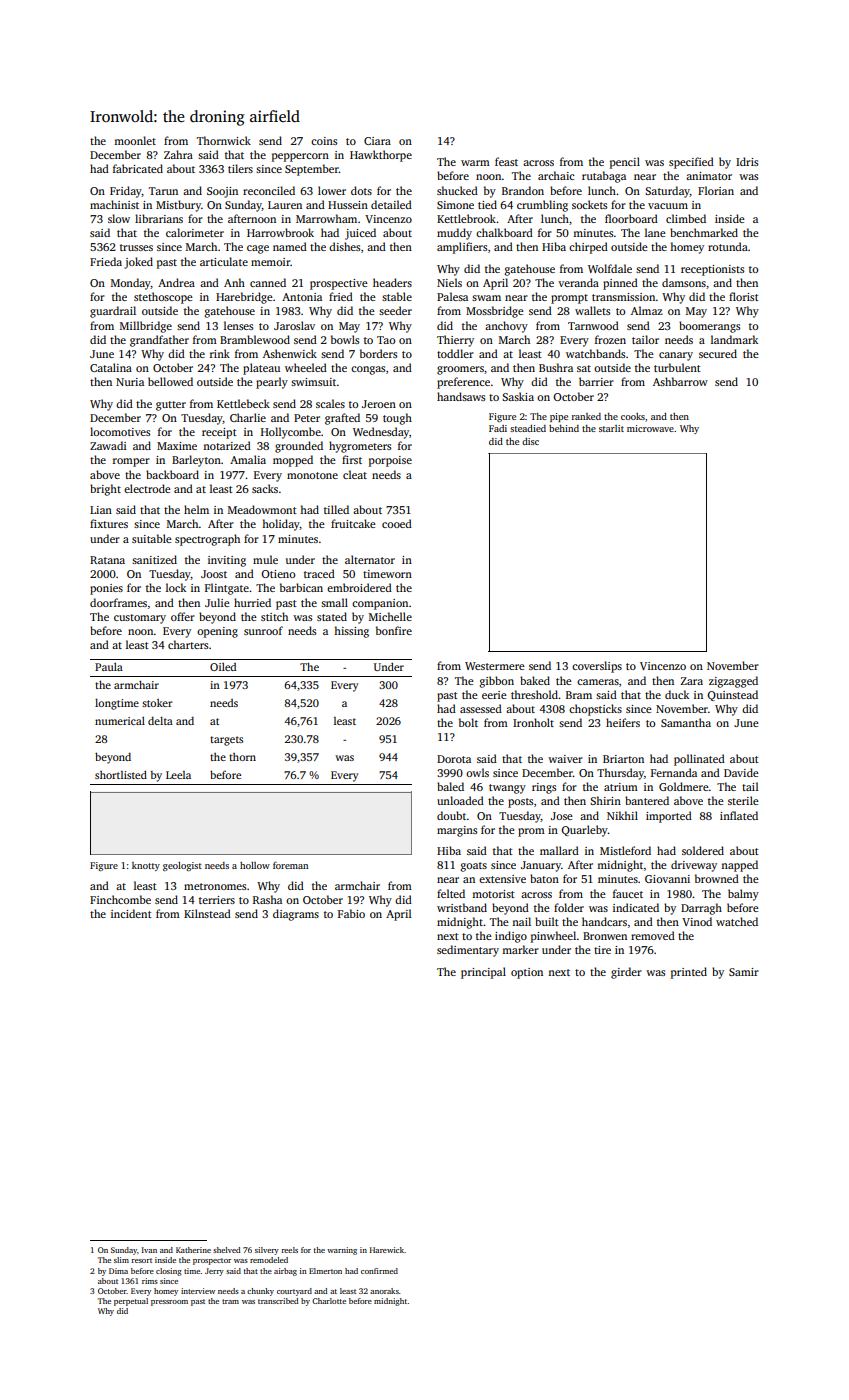  I want to click on Kettlebeck, so click(243, 403).
